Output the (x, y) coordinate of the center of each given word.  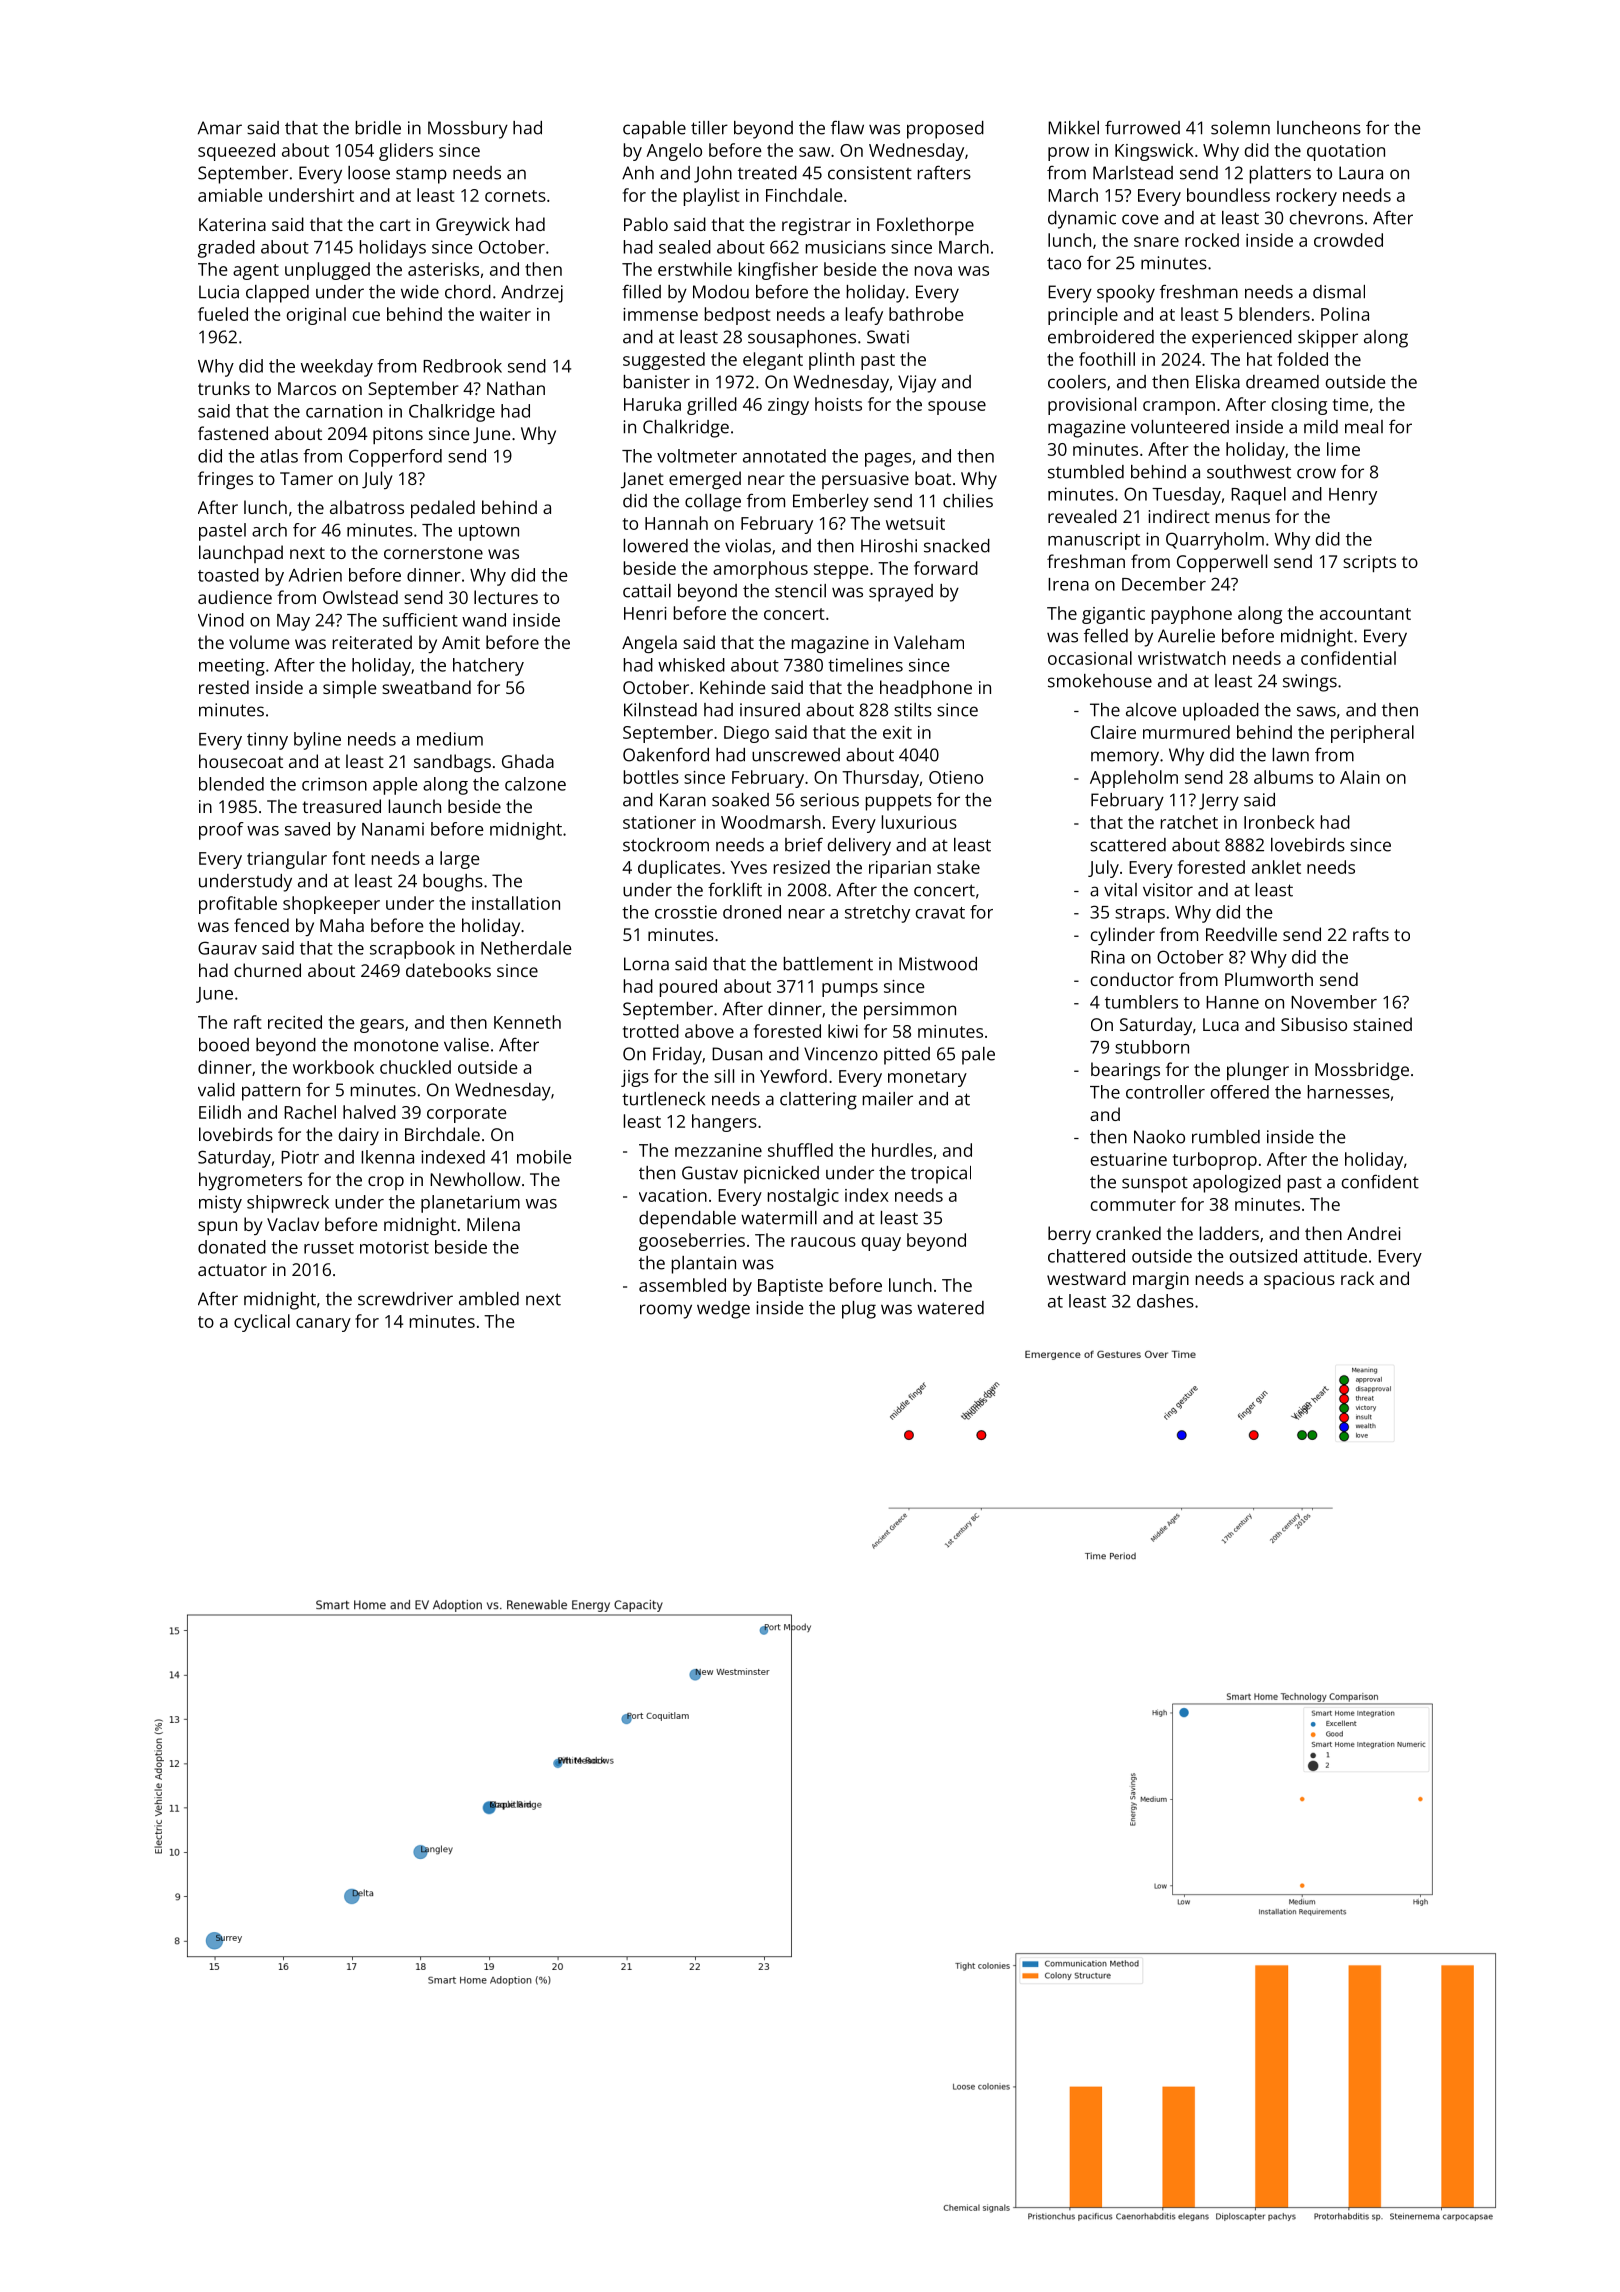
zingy (788, 406)
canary (323, 1325)
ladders (1229, 1233)
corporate (467, 1115)
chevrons (1326, 218)
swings (1310, 683)
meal (1364, 427)
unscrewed (796, 755)
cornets (515, 196)
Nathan (516, 388)
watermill (779, 1218)
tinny (267, 741)
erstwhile (695, 269)
